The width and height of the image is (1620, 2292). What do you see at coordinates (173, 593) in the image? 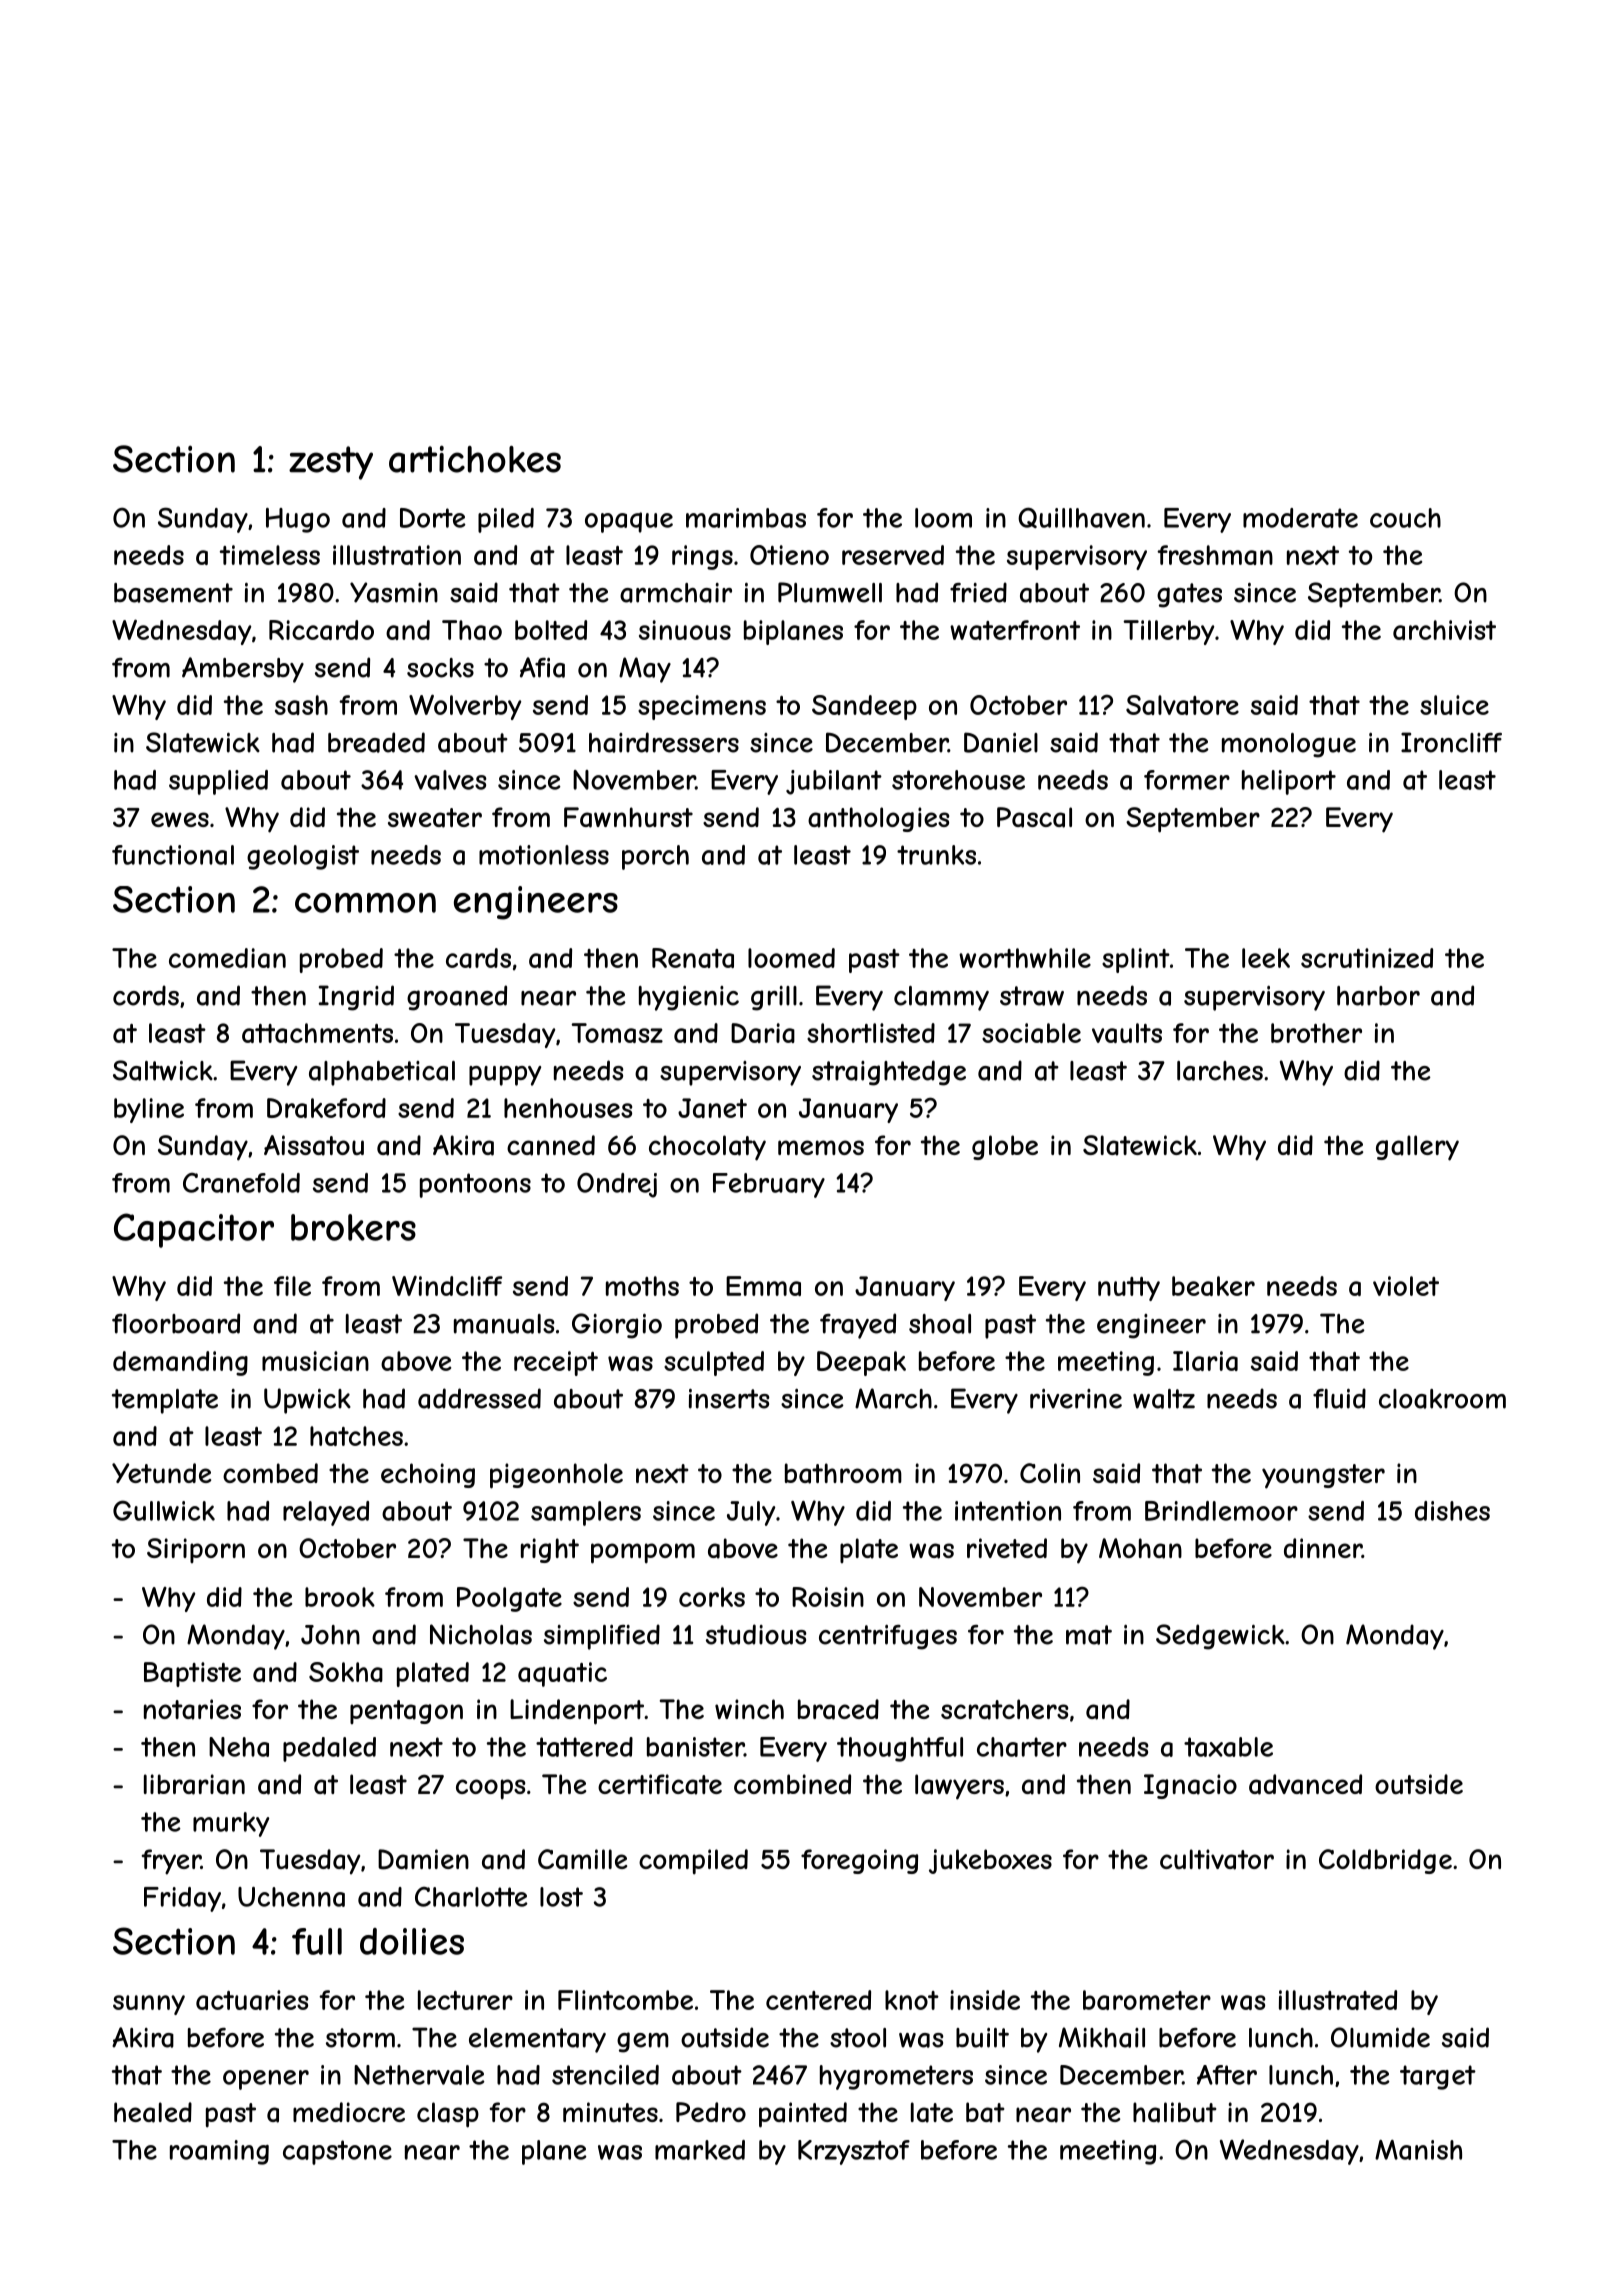
I see `basement` at bounding box center [173, 593].
